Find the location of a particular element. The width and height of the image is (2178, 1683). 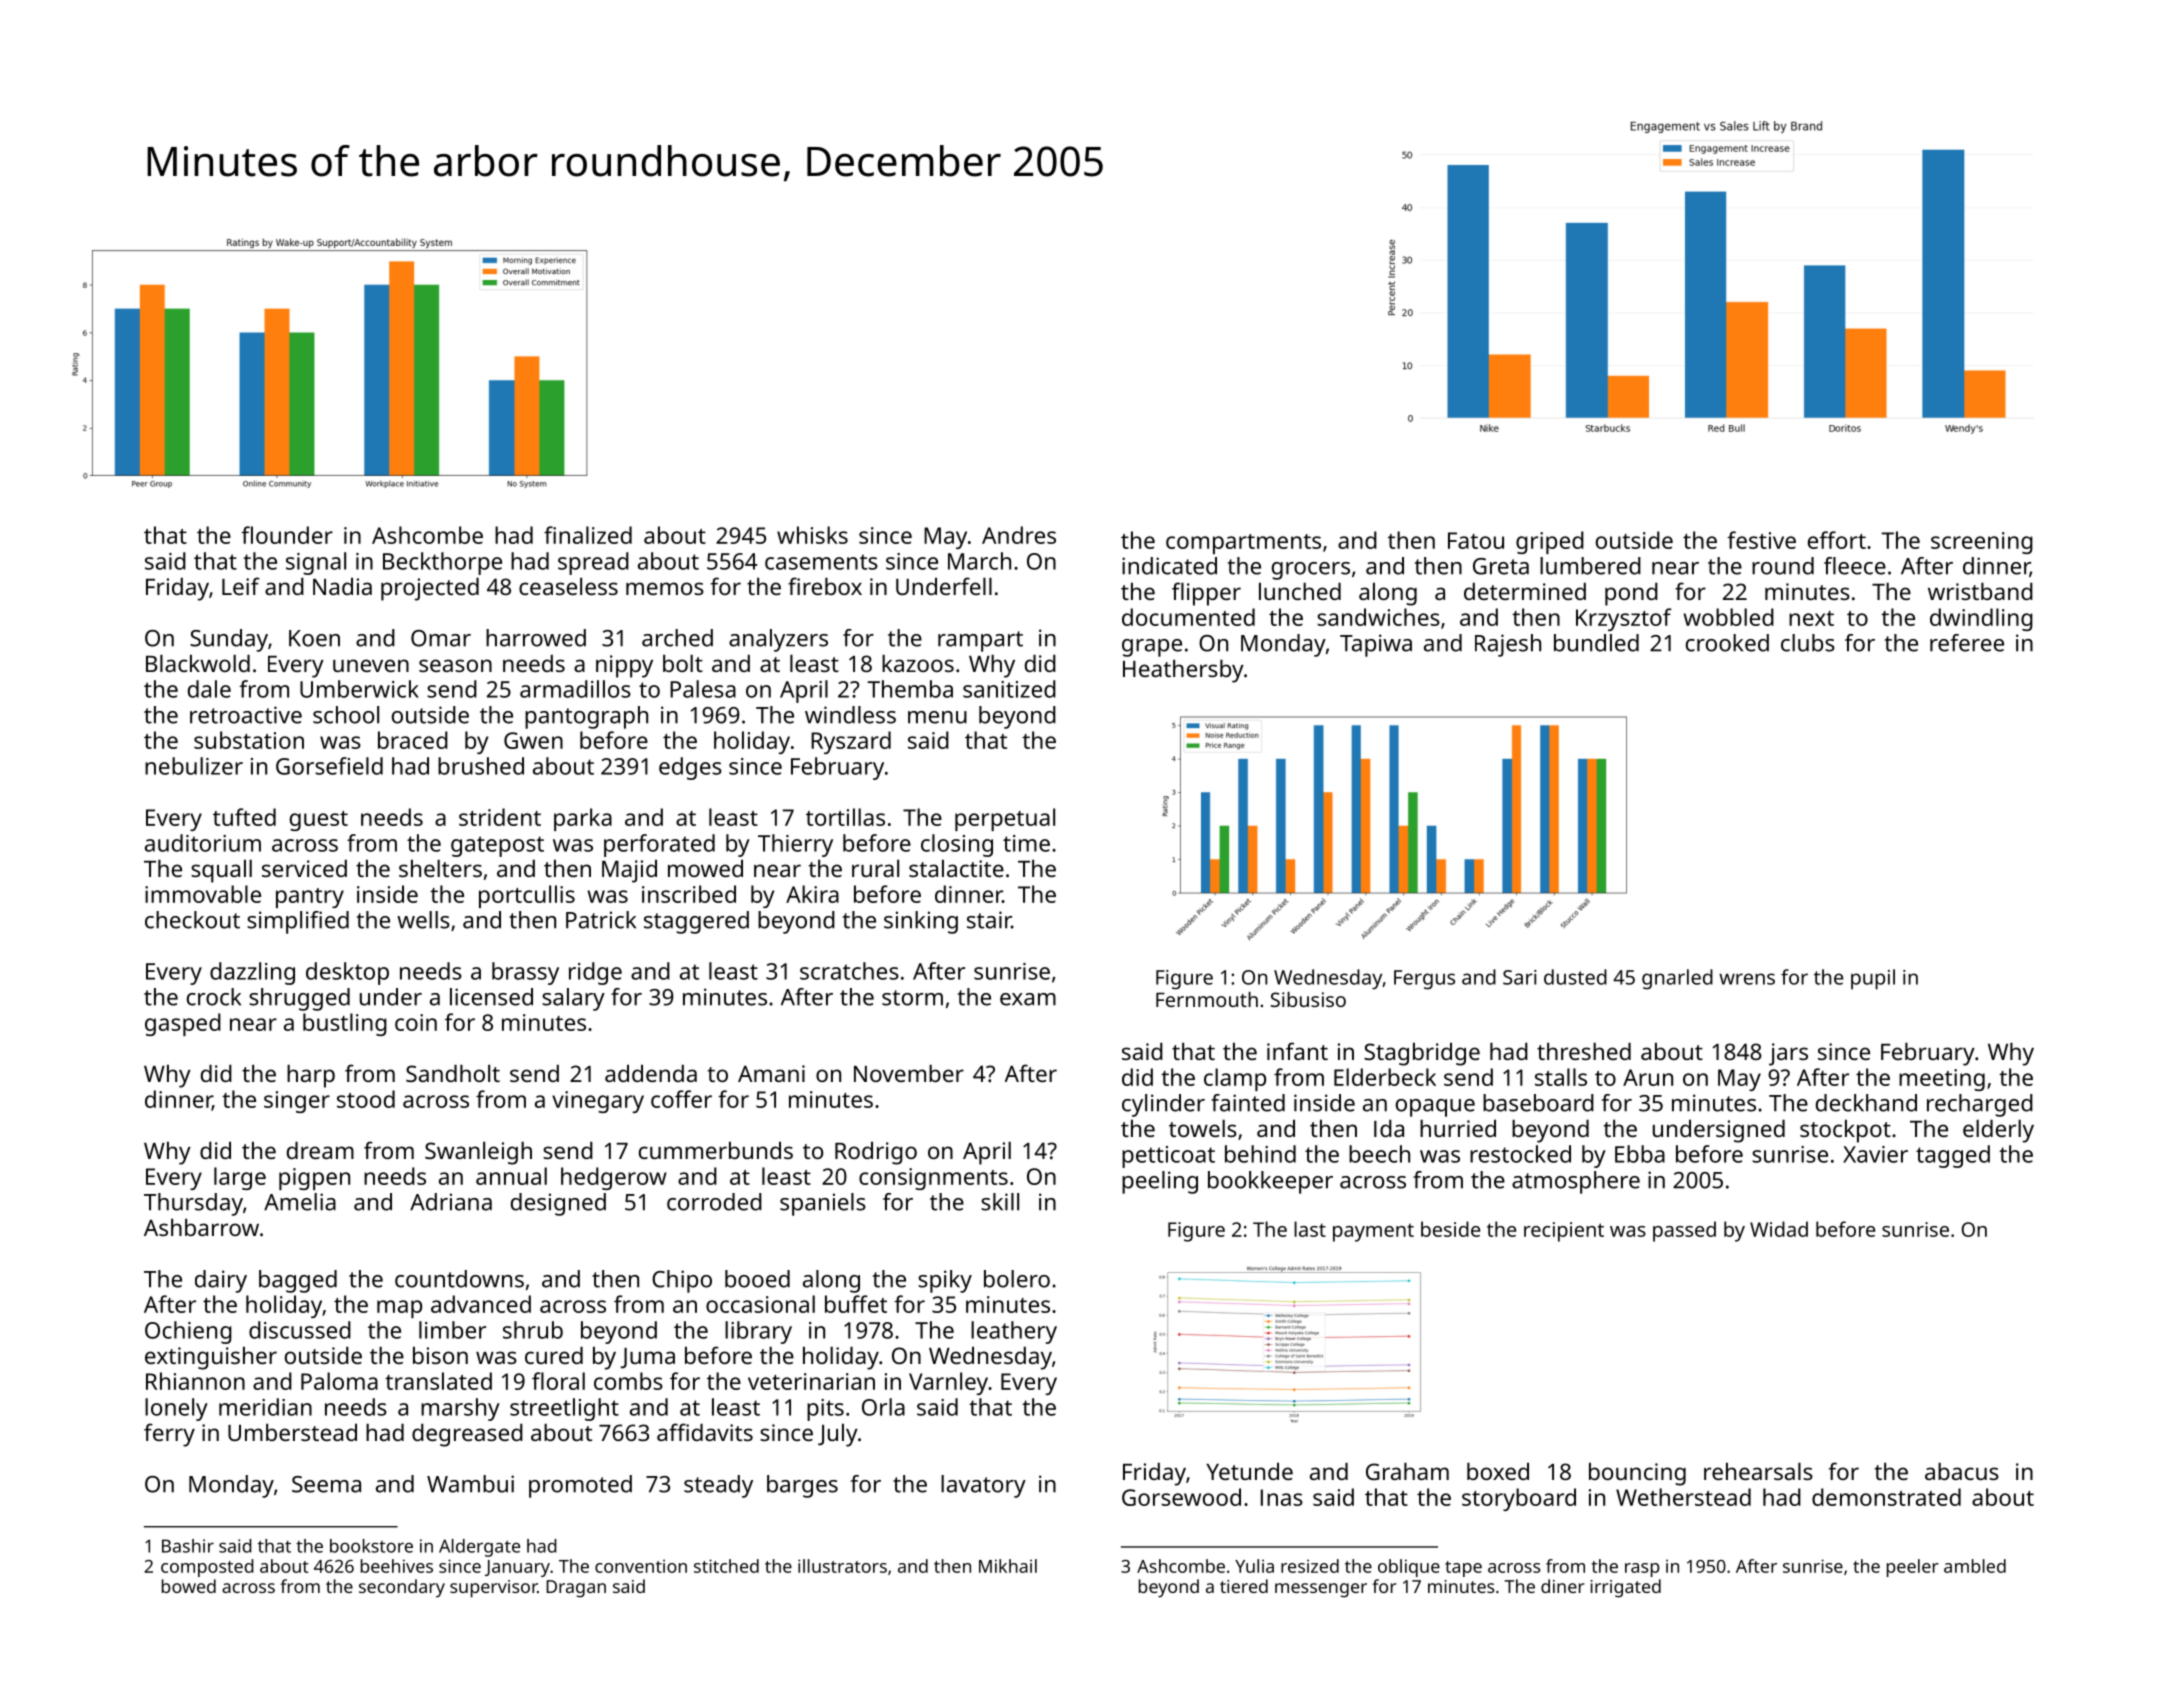

abacus is located at coordinates (1962, 1471).
